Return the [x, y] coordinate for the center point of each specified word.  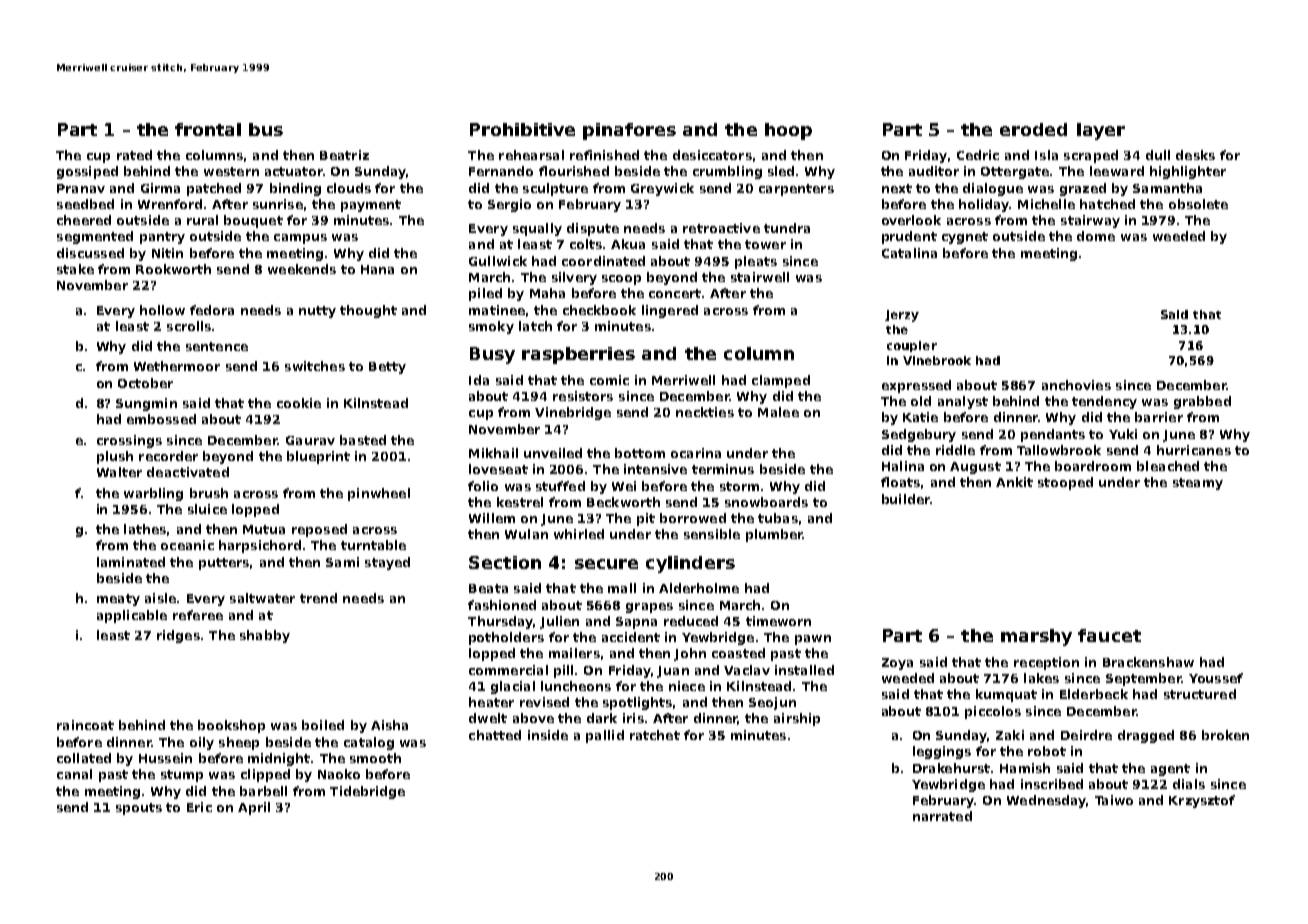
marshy [1036, 637]
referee [198, 615]
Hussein [165, 758]
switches [315, 366]
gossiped [87, 172]
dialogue [993, 189]
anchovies [1076, 385]
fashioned [502, 605]
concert [675, 293]
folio [483, 486]
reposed [319, 530]
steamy [1198, 484]
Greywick [662, 189]
